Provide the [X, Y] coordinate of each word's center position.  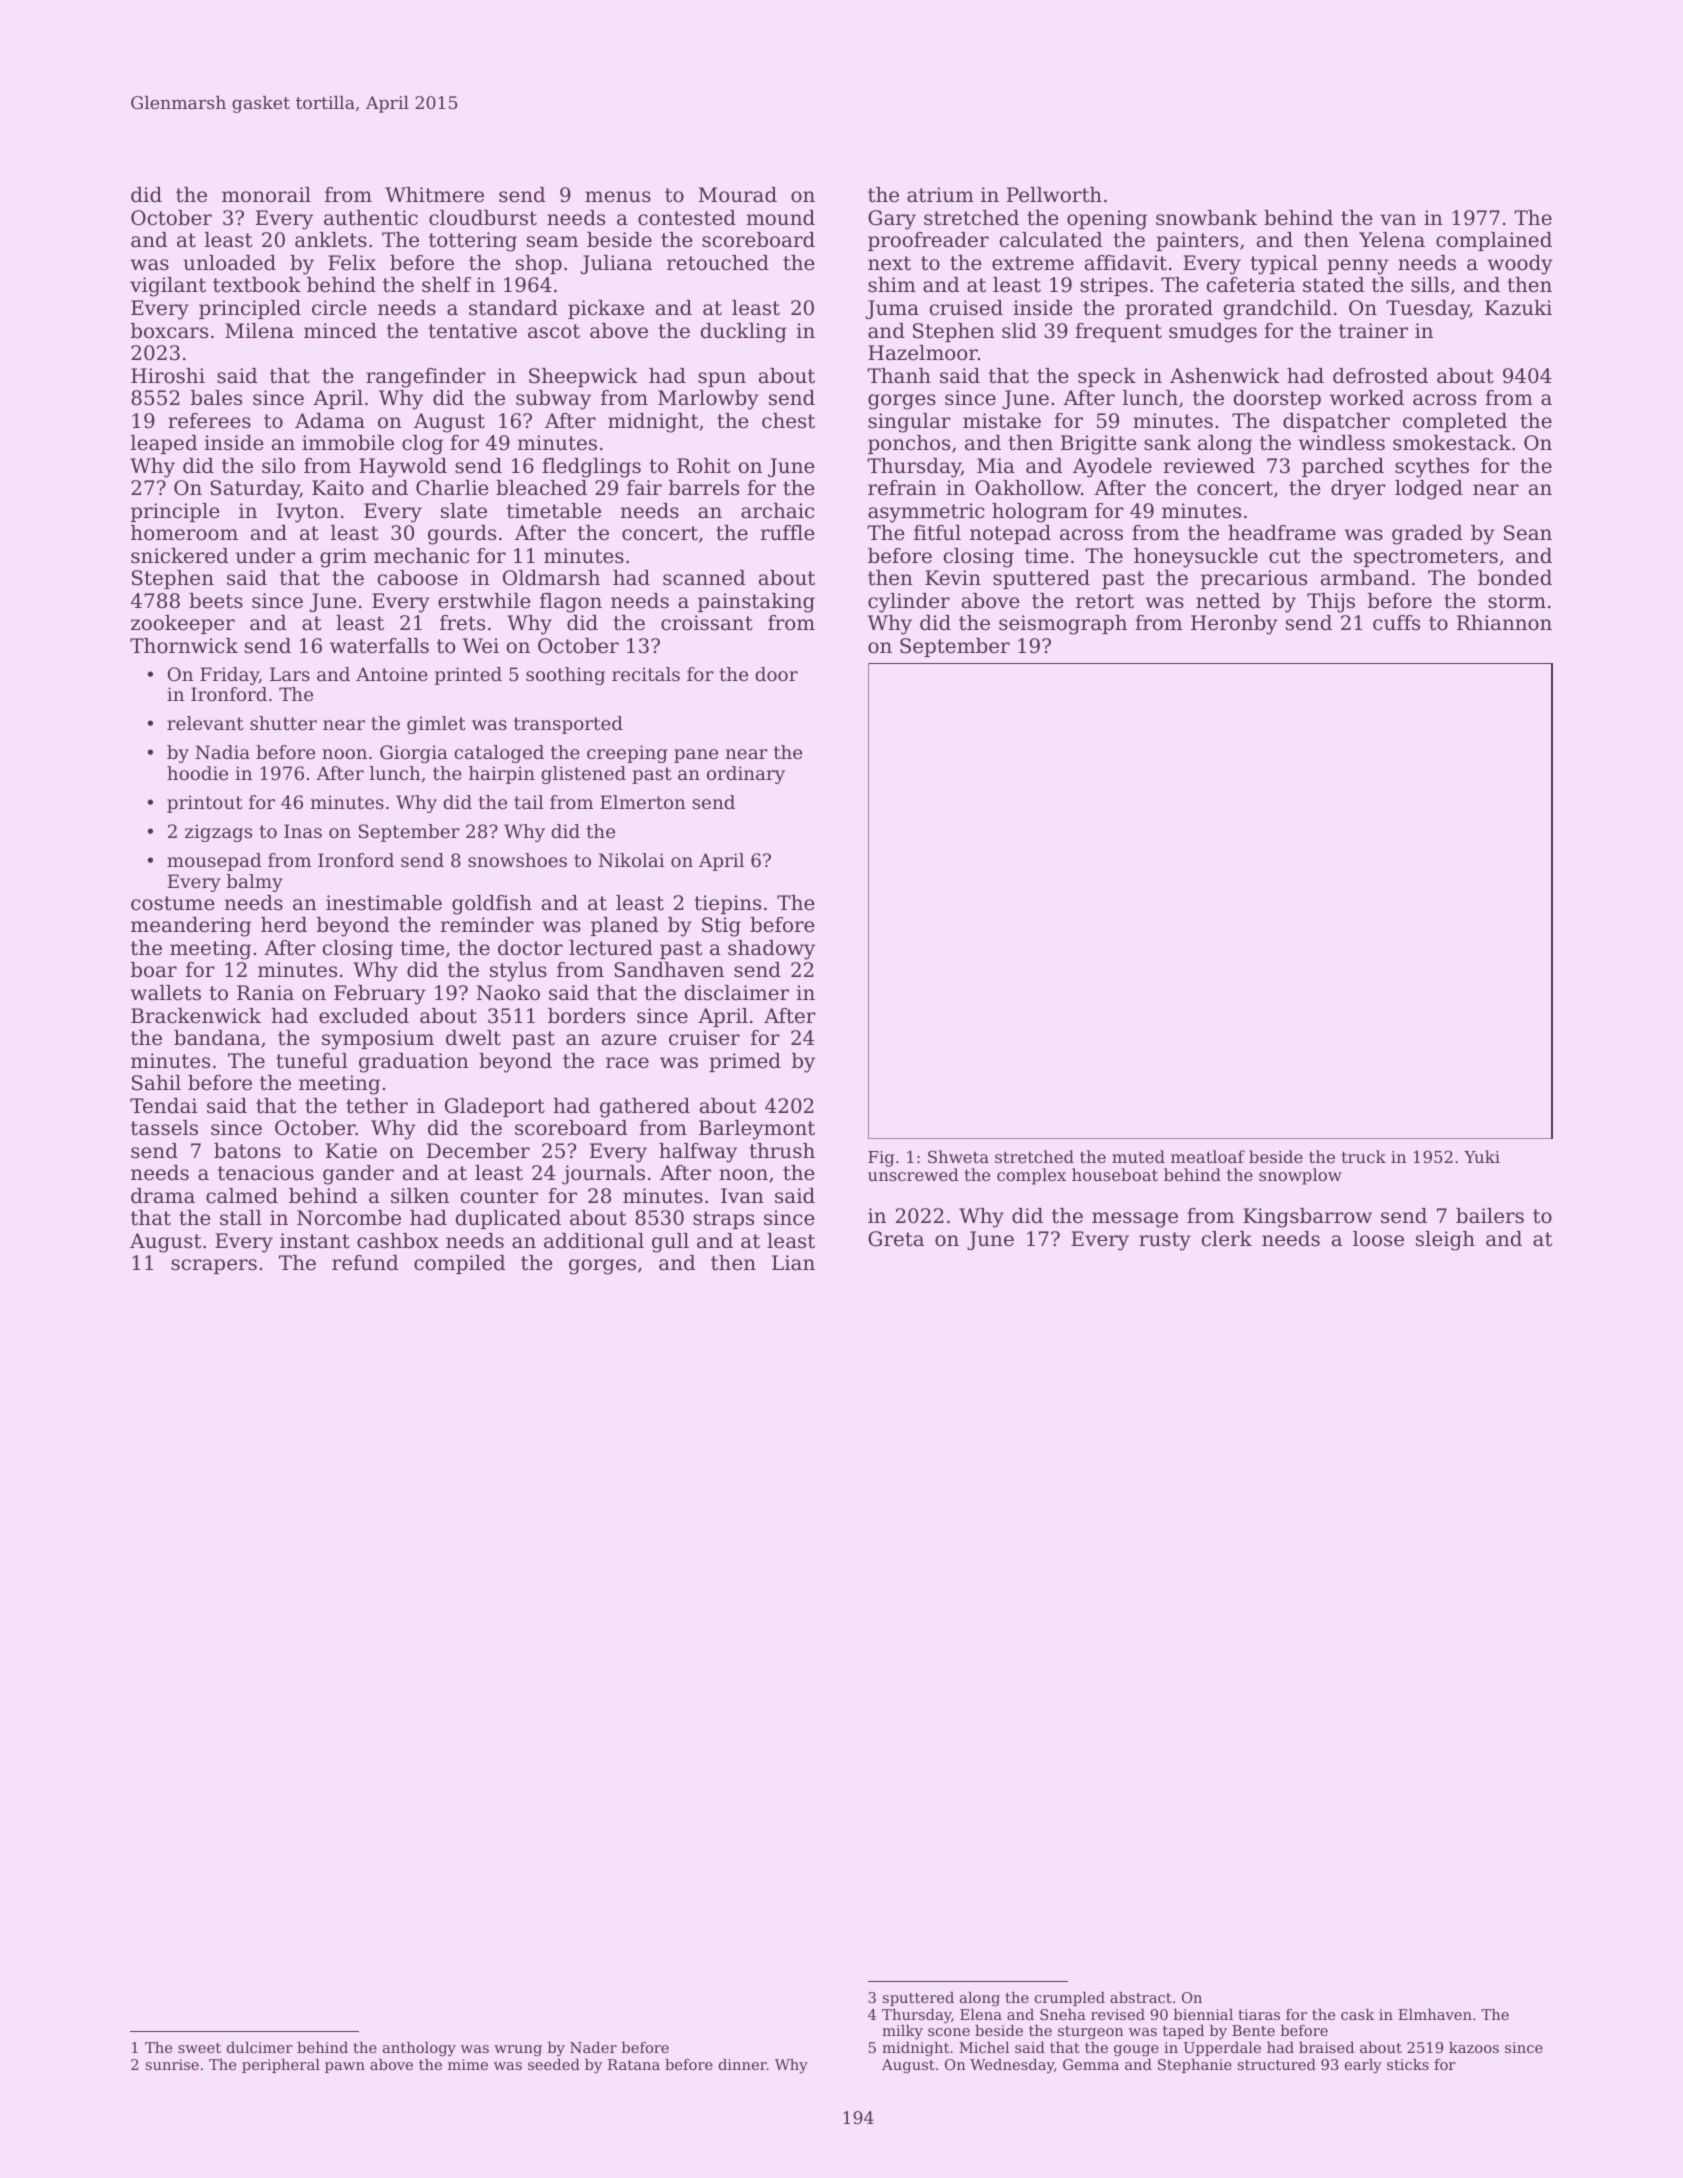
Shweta [958, 1156]
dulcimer [260, 2047]
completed [1455, 422]
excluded [364, 1016]
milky [902, 2032]
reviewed [1209, 466]
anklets [331, 240]
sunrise [172, 2064]
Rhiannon [1504, 623]
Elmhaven [1435, 2014]
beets [216, 601]
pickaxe [606, 309]
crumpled [1070, 1999]
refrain [902, 488]
